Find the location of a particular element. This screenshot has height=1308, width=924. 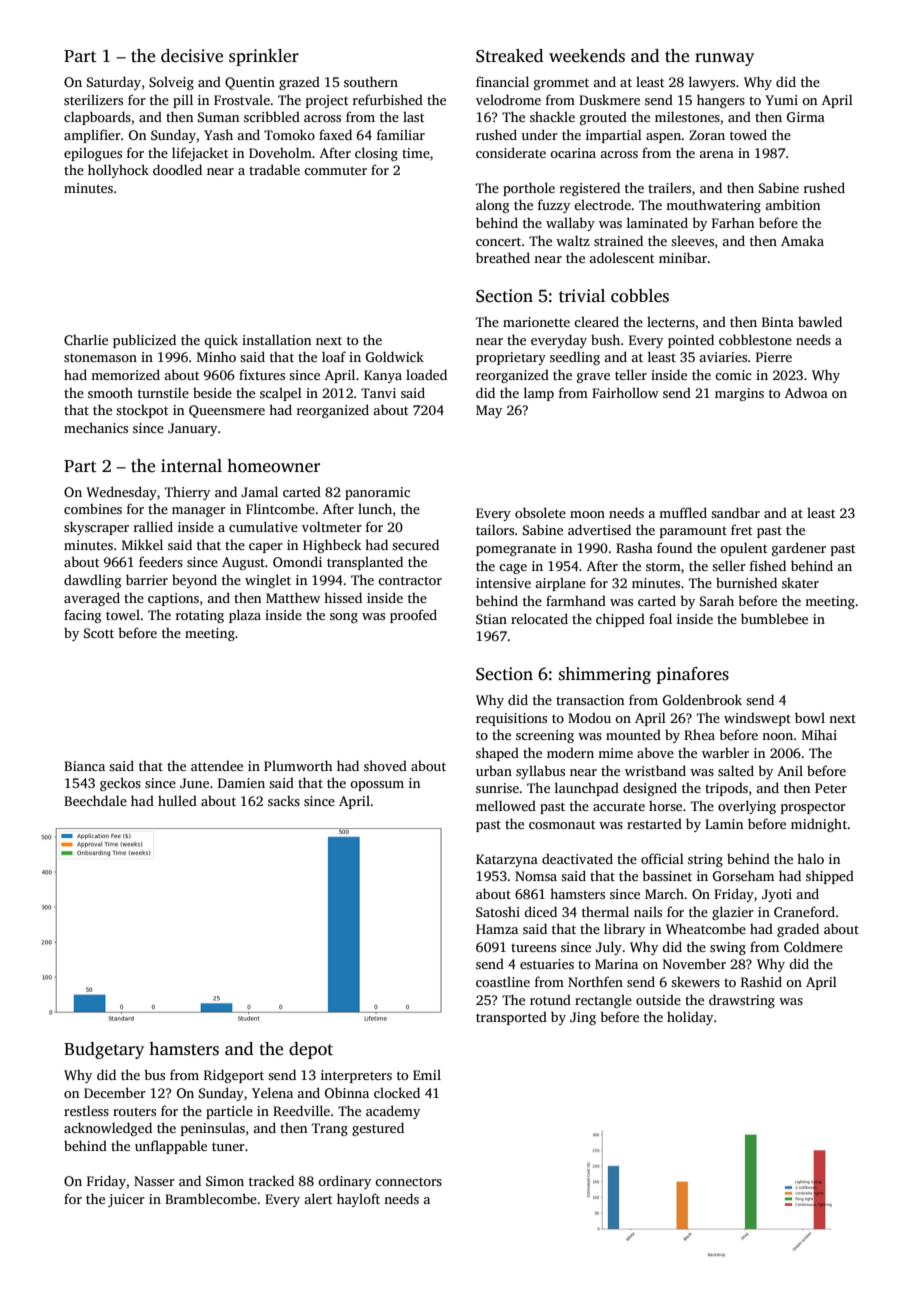

Streaked is located at coordinates (509, 56).
